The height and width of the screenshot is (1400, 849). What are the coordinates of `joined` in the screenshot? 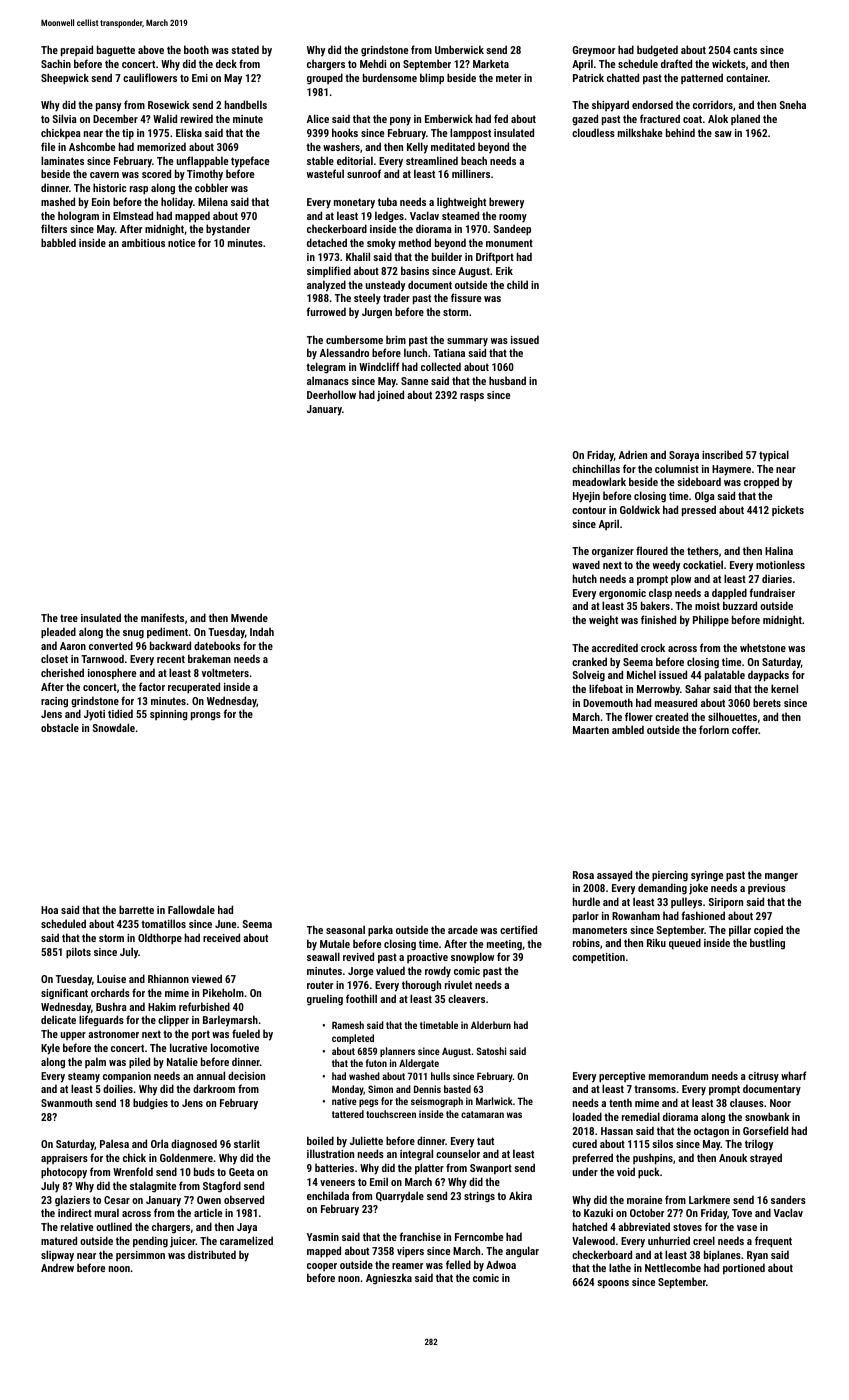 It's located at (390, 396).
